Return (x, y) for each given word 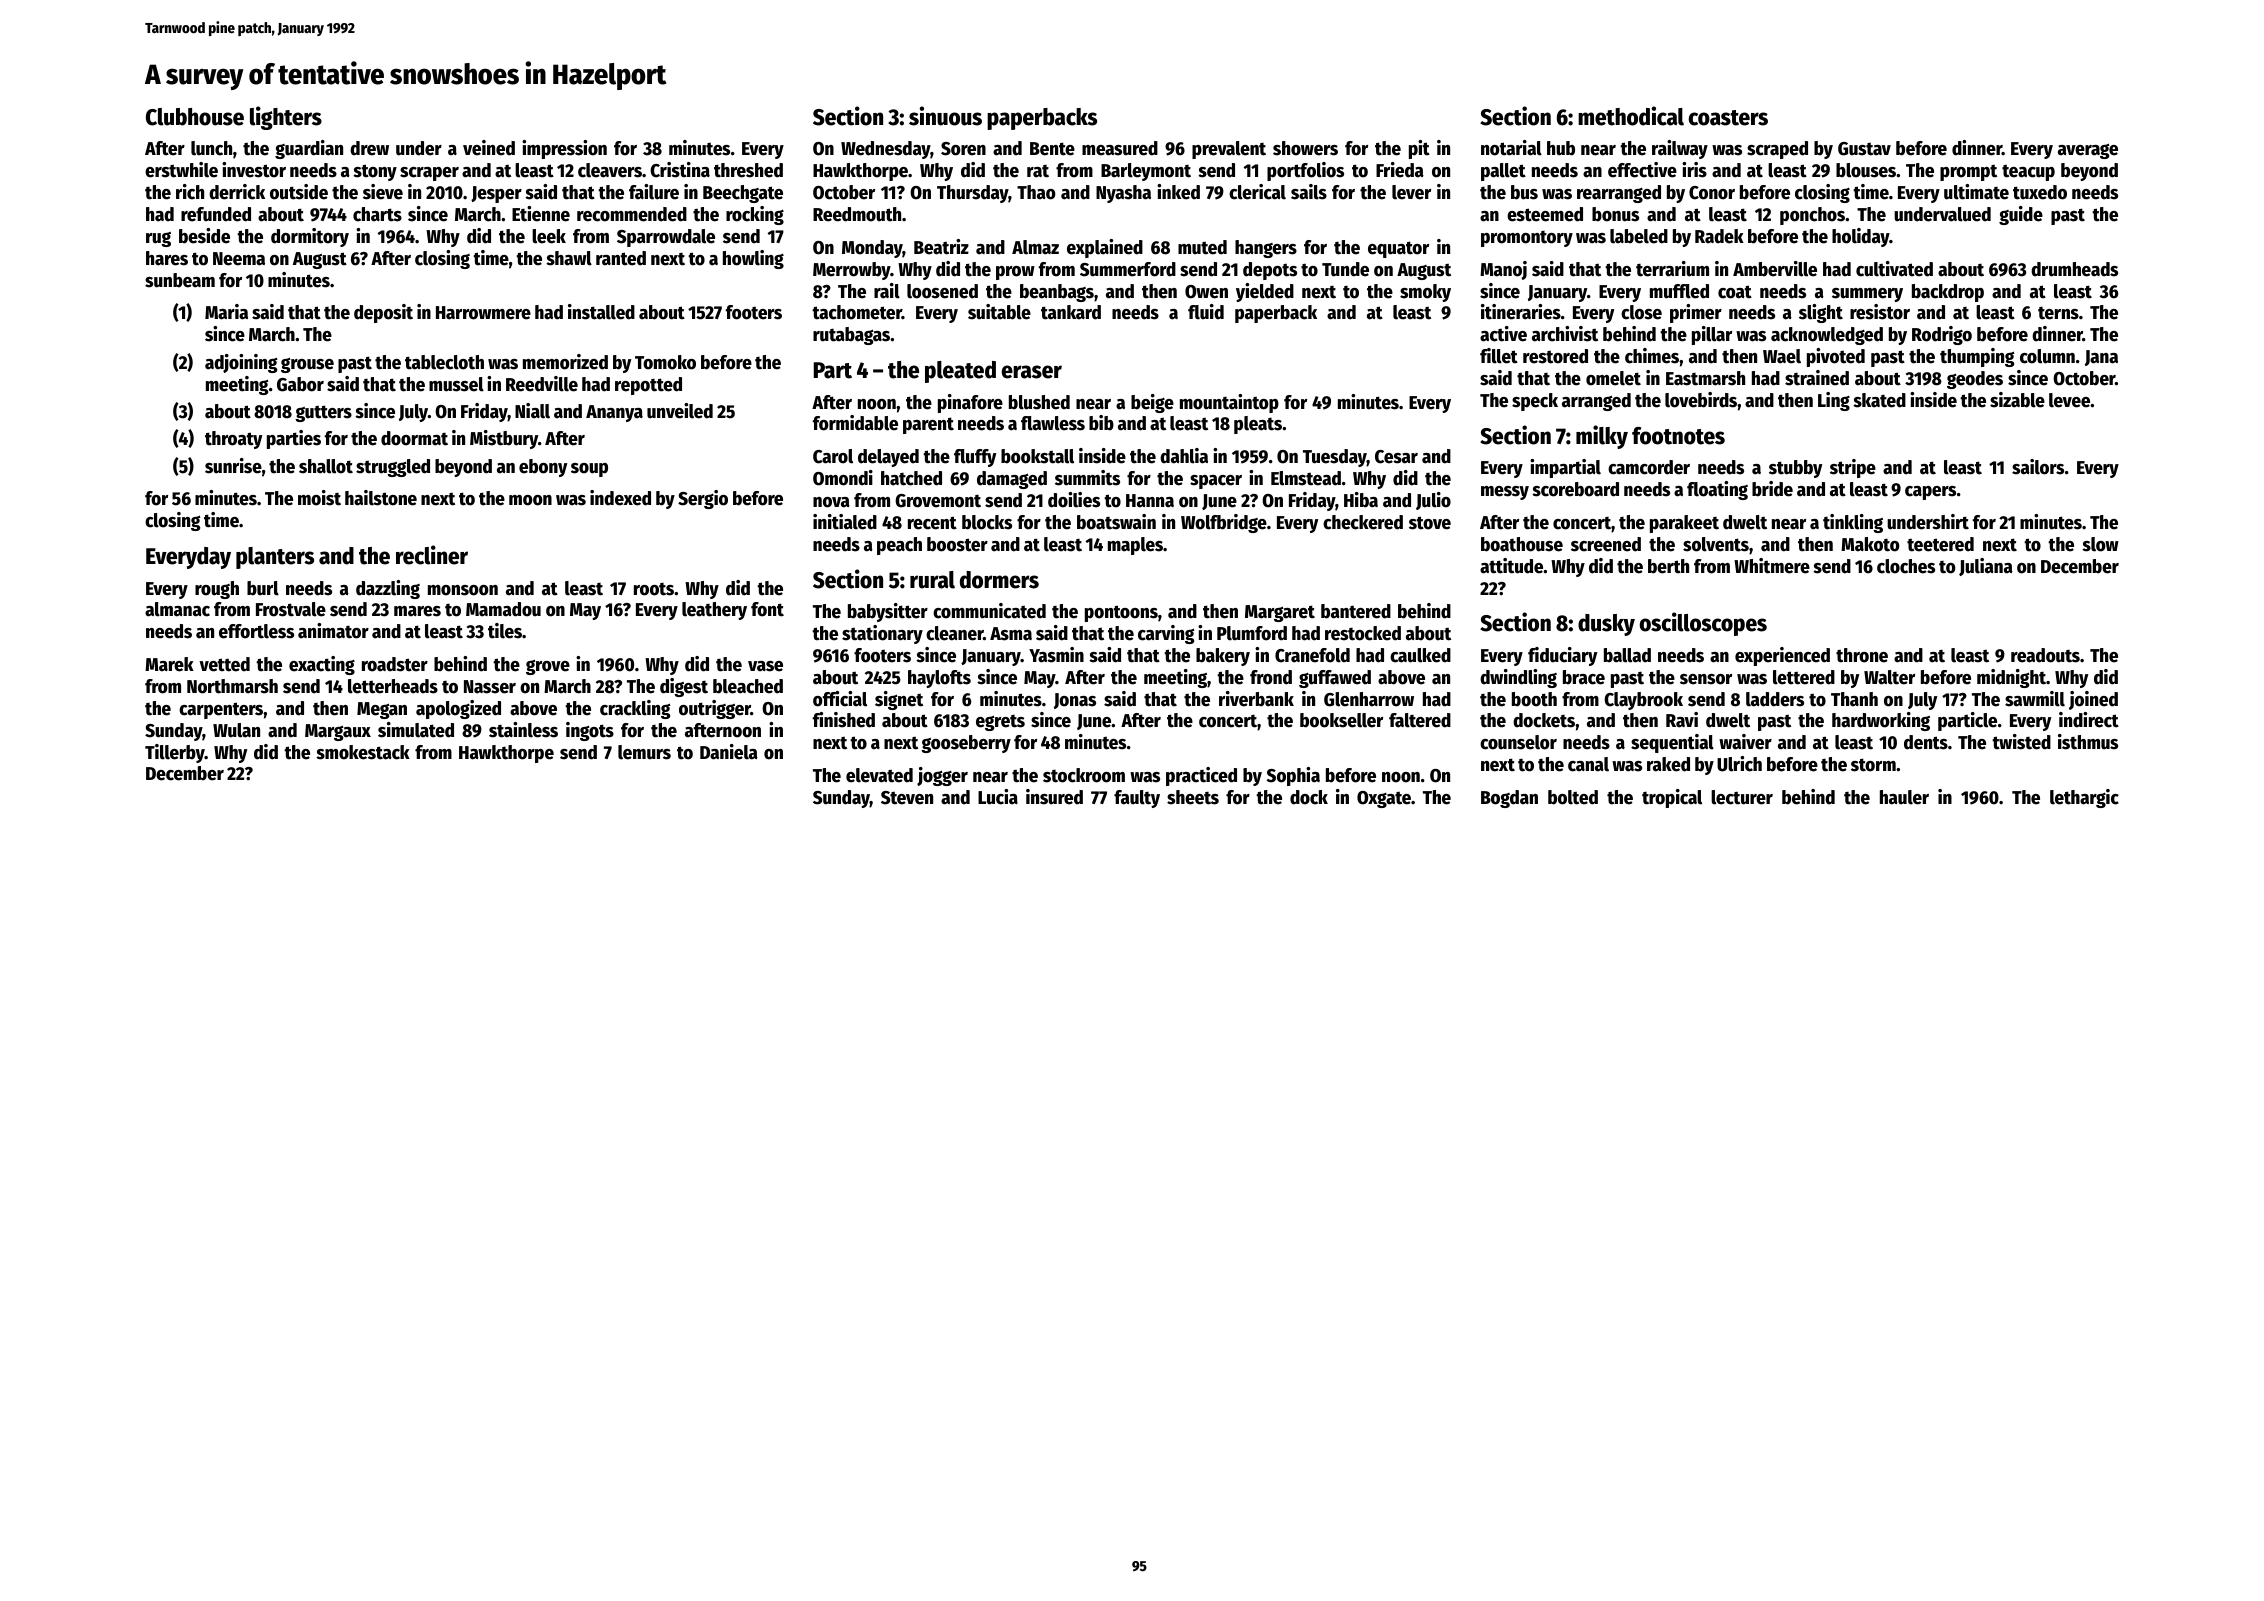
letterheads (393, 686)
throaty (233, 440)
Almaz (1035, 247)
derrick (237, 192)
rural (932, 580)
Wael (1782, 356)
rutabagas (851, 336)
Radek (1719, 236)
